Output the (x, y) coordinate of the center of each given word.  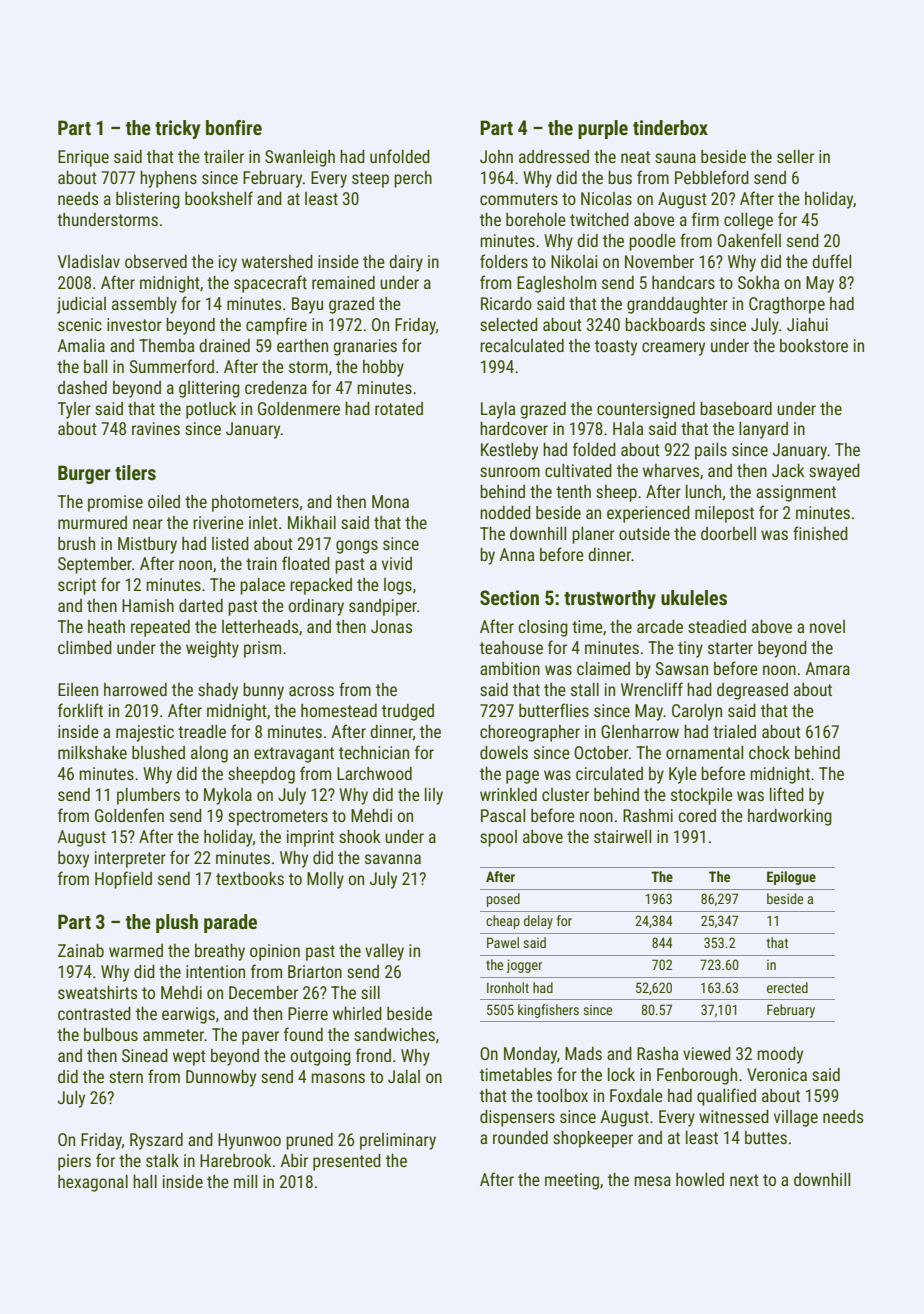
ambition (510, 668)
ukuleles (694, 597)
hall (145, 1181)
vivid (397, 563)
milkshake (92, 752)
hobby (383, 368)
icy (228, 263)
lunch (703, 491)
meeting (572, 1181)
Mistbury (147, 545)
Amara (828, 668)
